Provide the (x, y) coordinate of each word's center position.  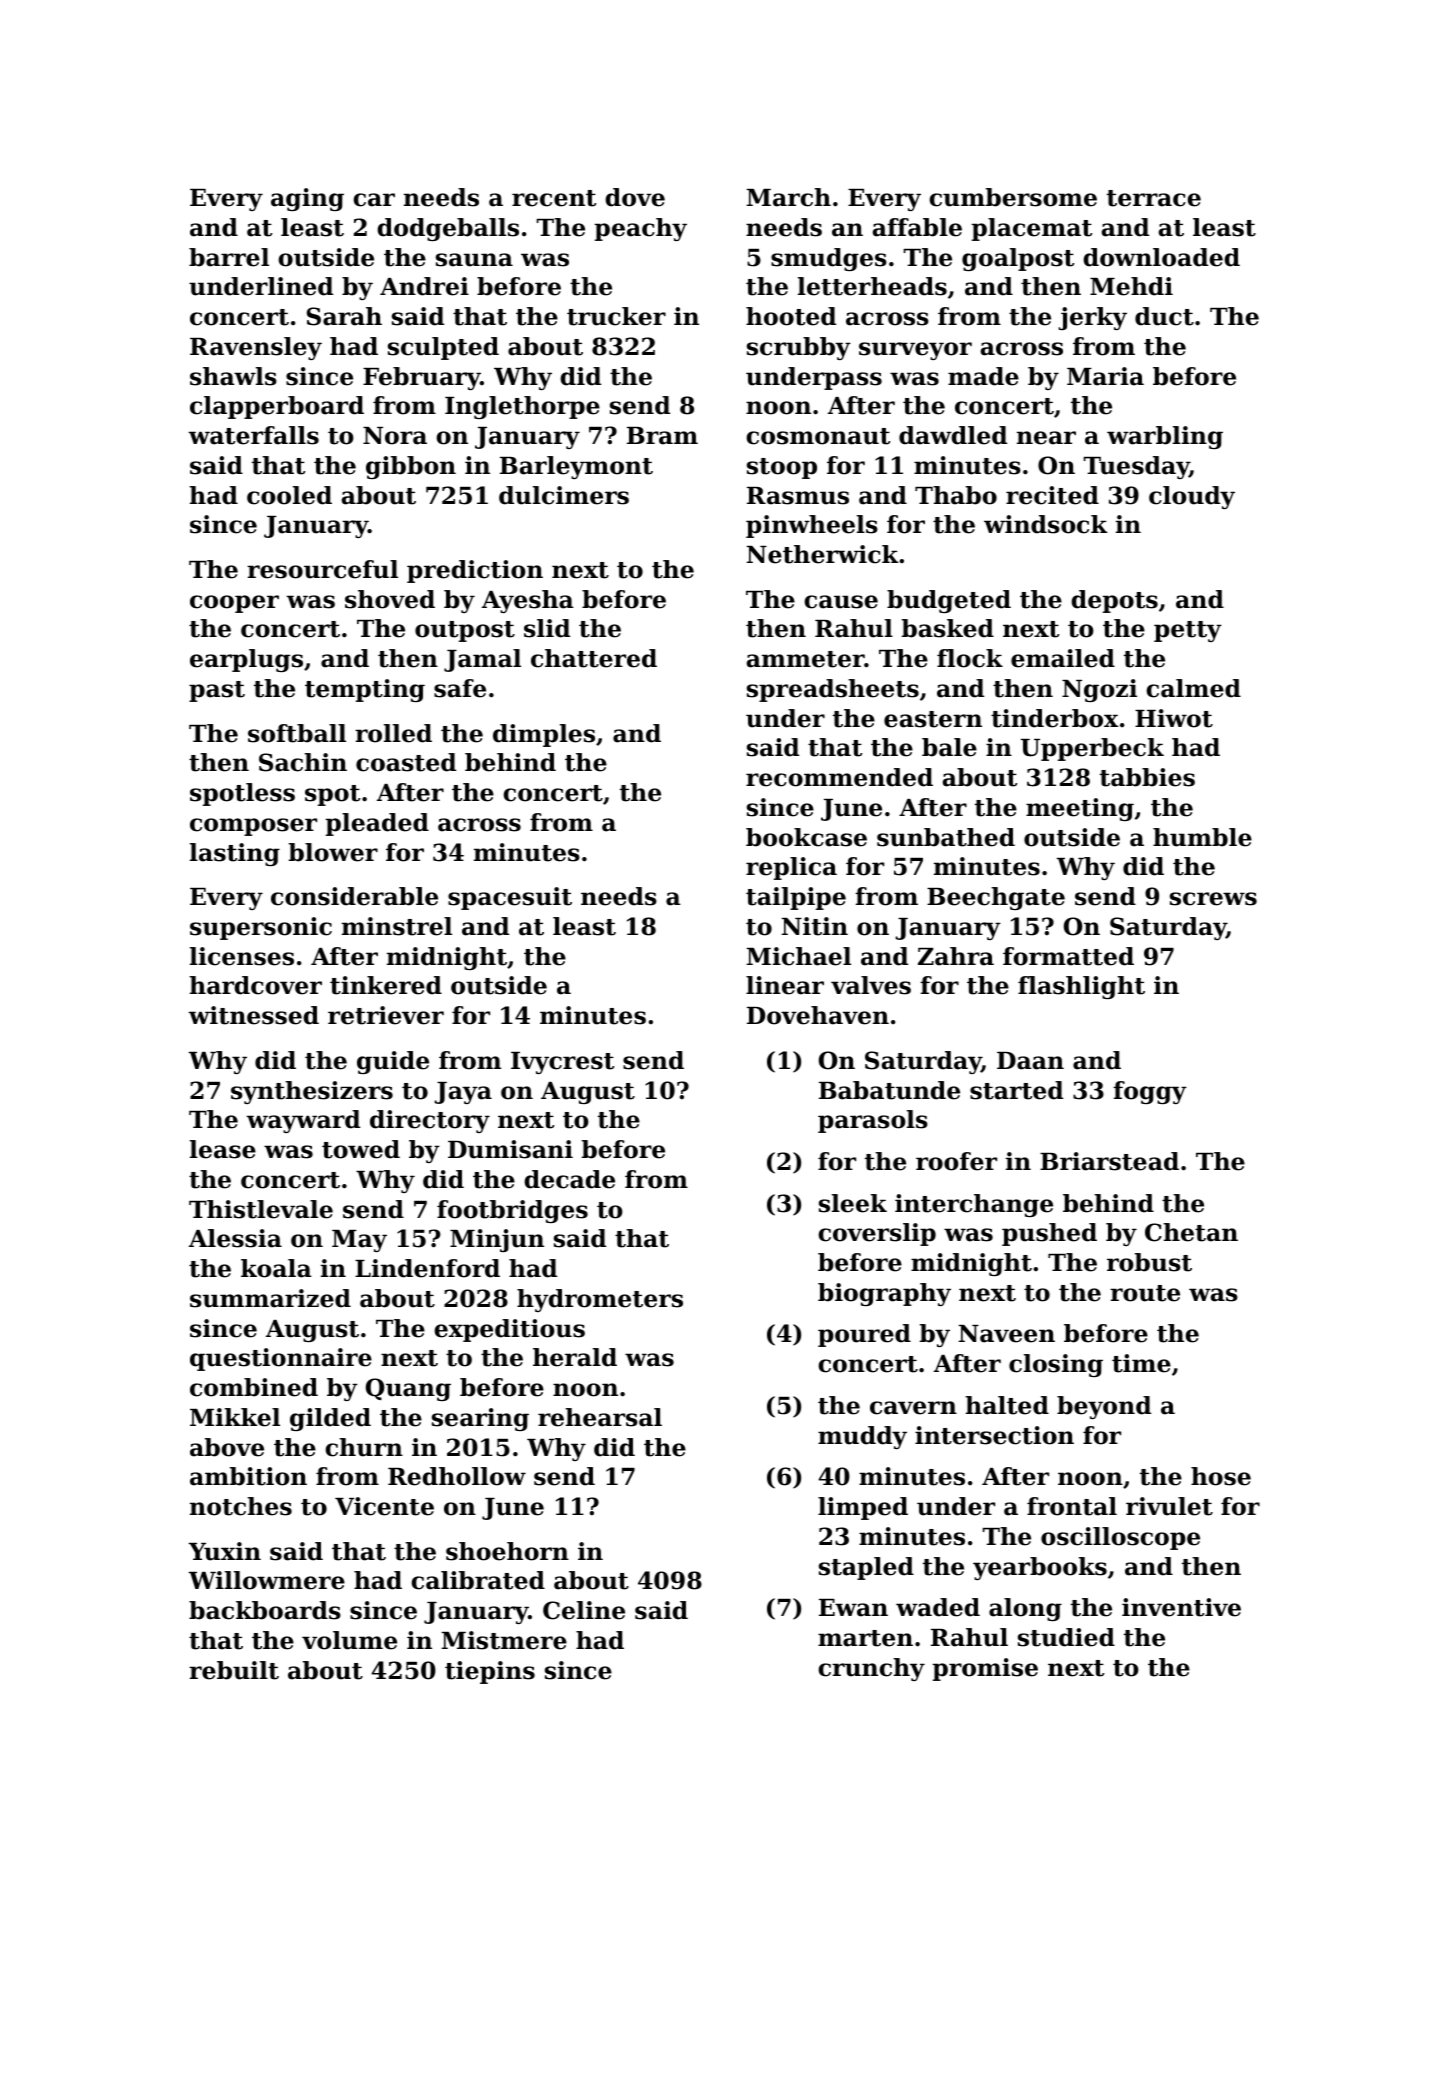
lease (223, 1149)
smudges (829, 259)
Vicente (384, 1506)
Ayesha (528, 601)
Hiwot (1174, 718)
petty (1188, 631)
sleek (853, 1203)
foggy (1150, 1092)
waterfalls (254, 435)
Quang (408, 1389)
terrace (1154, 198)
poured (864, 1335)
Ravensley (256, 348)
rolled (393, 733)
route (1145, 1293)
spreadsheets (833, 690)
